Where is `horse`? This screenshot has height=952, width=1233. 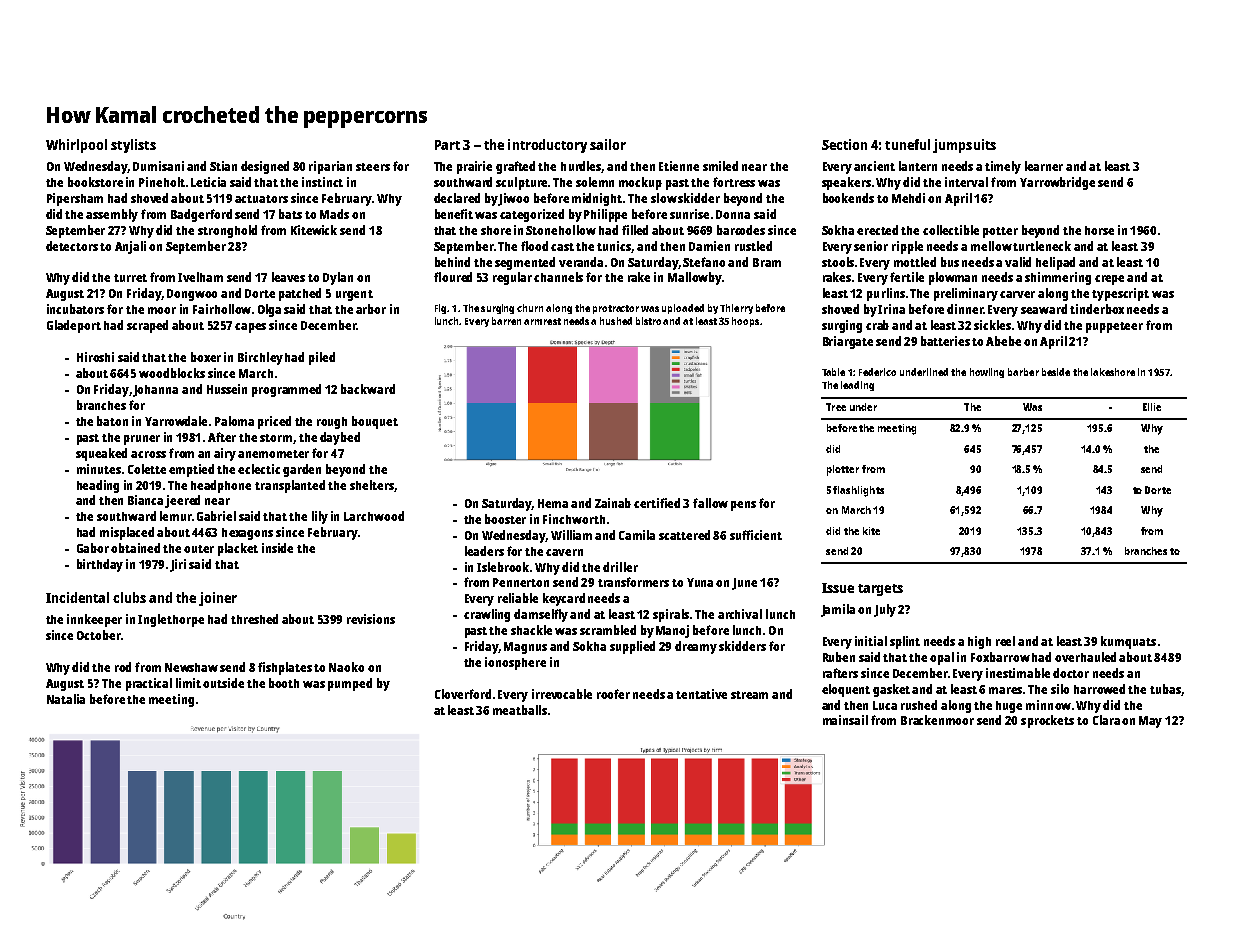 horse is located at coordinates (1099, 230).
